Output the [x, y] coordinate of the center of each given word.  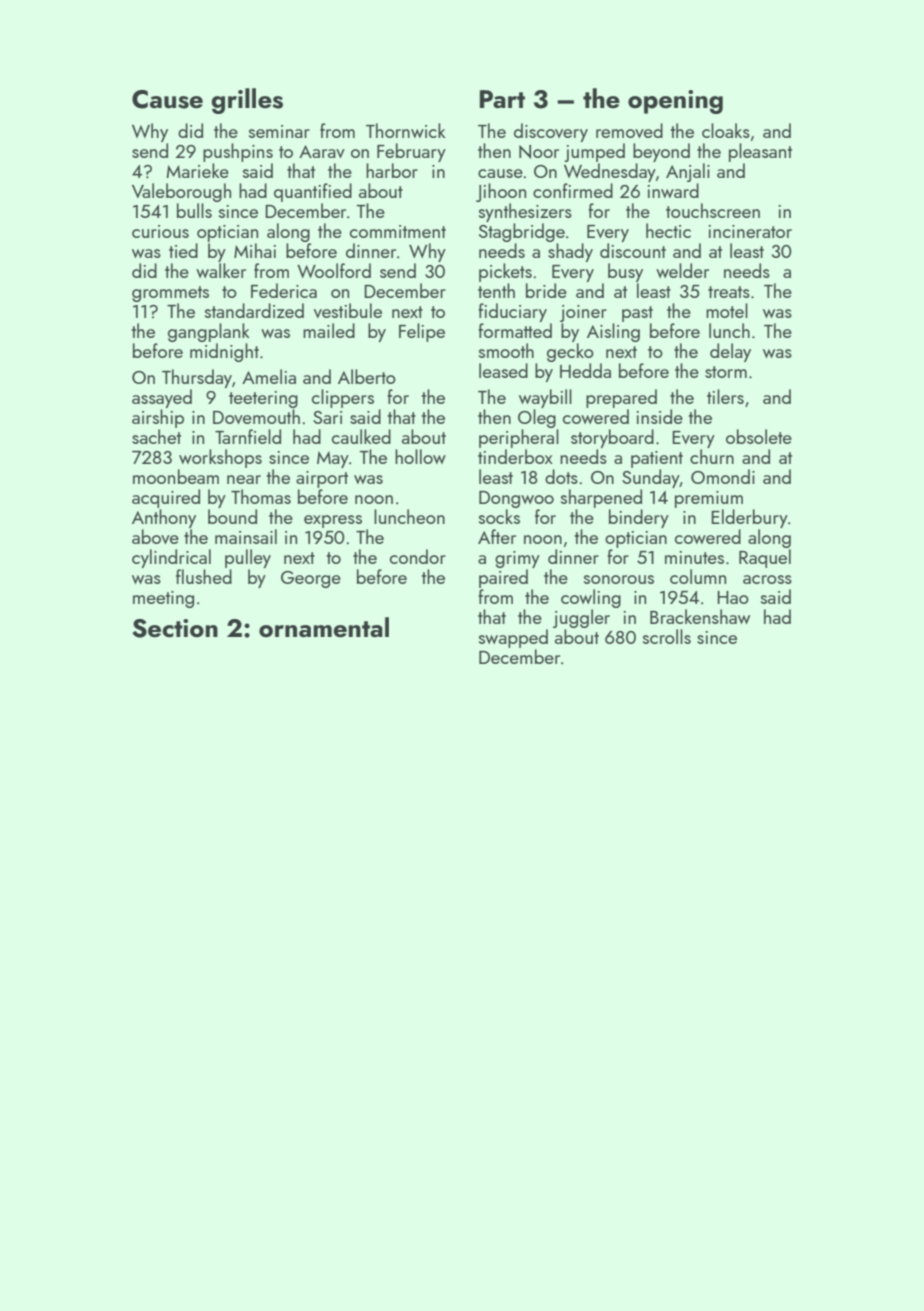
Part [502, 99]
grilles [247, 101]
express [333, 521]
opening [675, 102]
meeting [163, 599]
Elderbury [749, 518]
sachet [156, 436]
